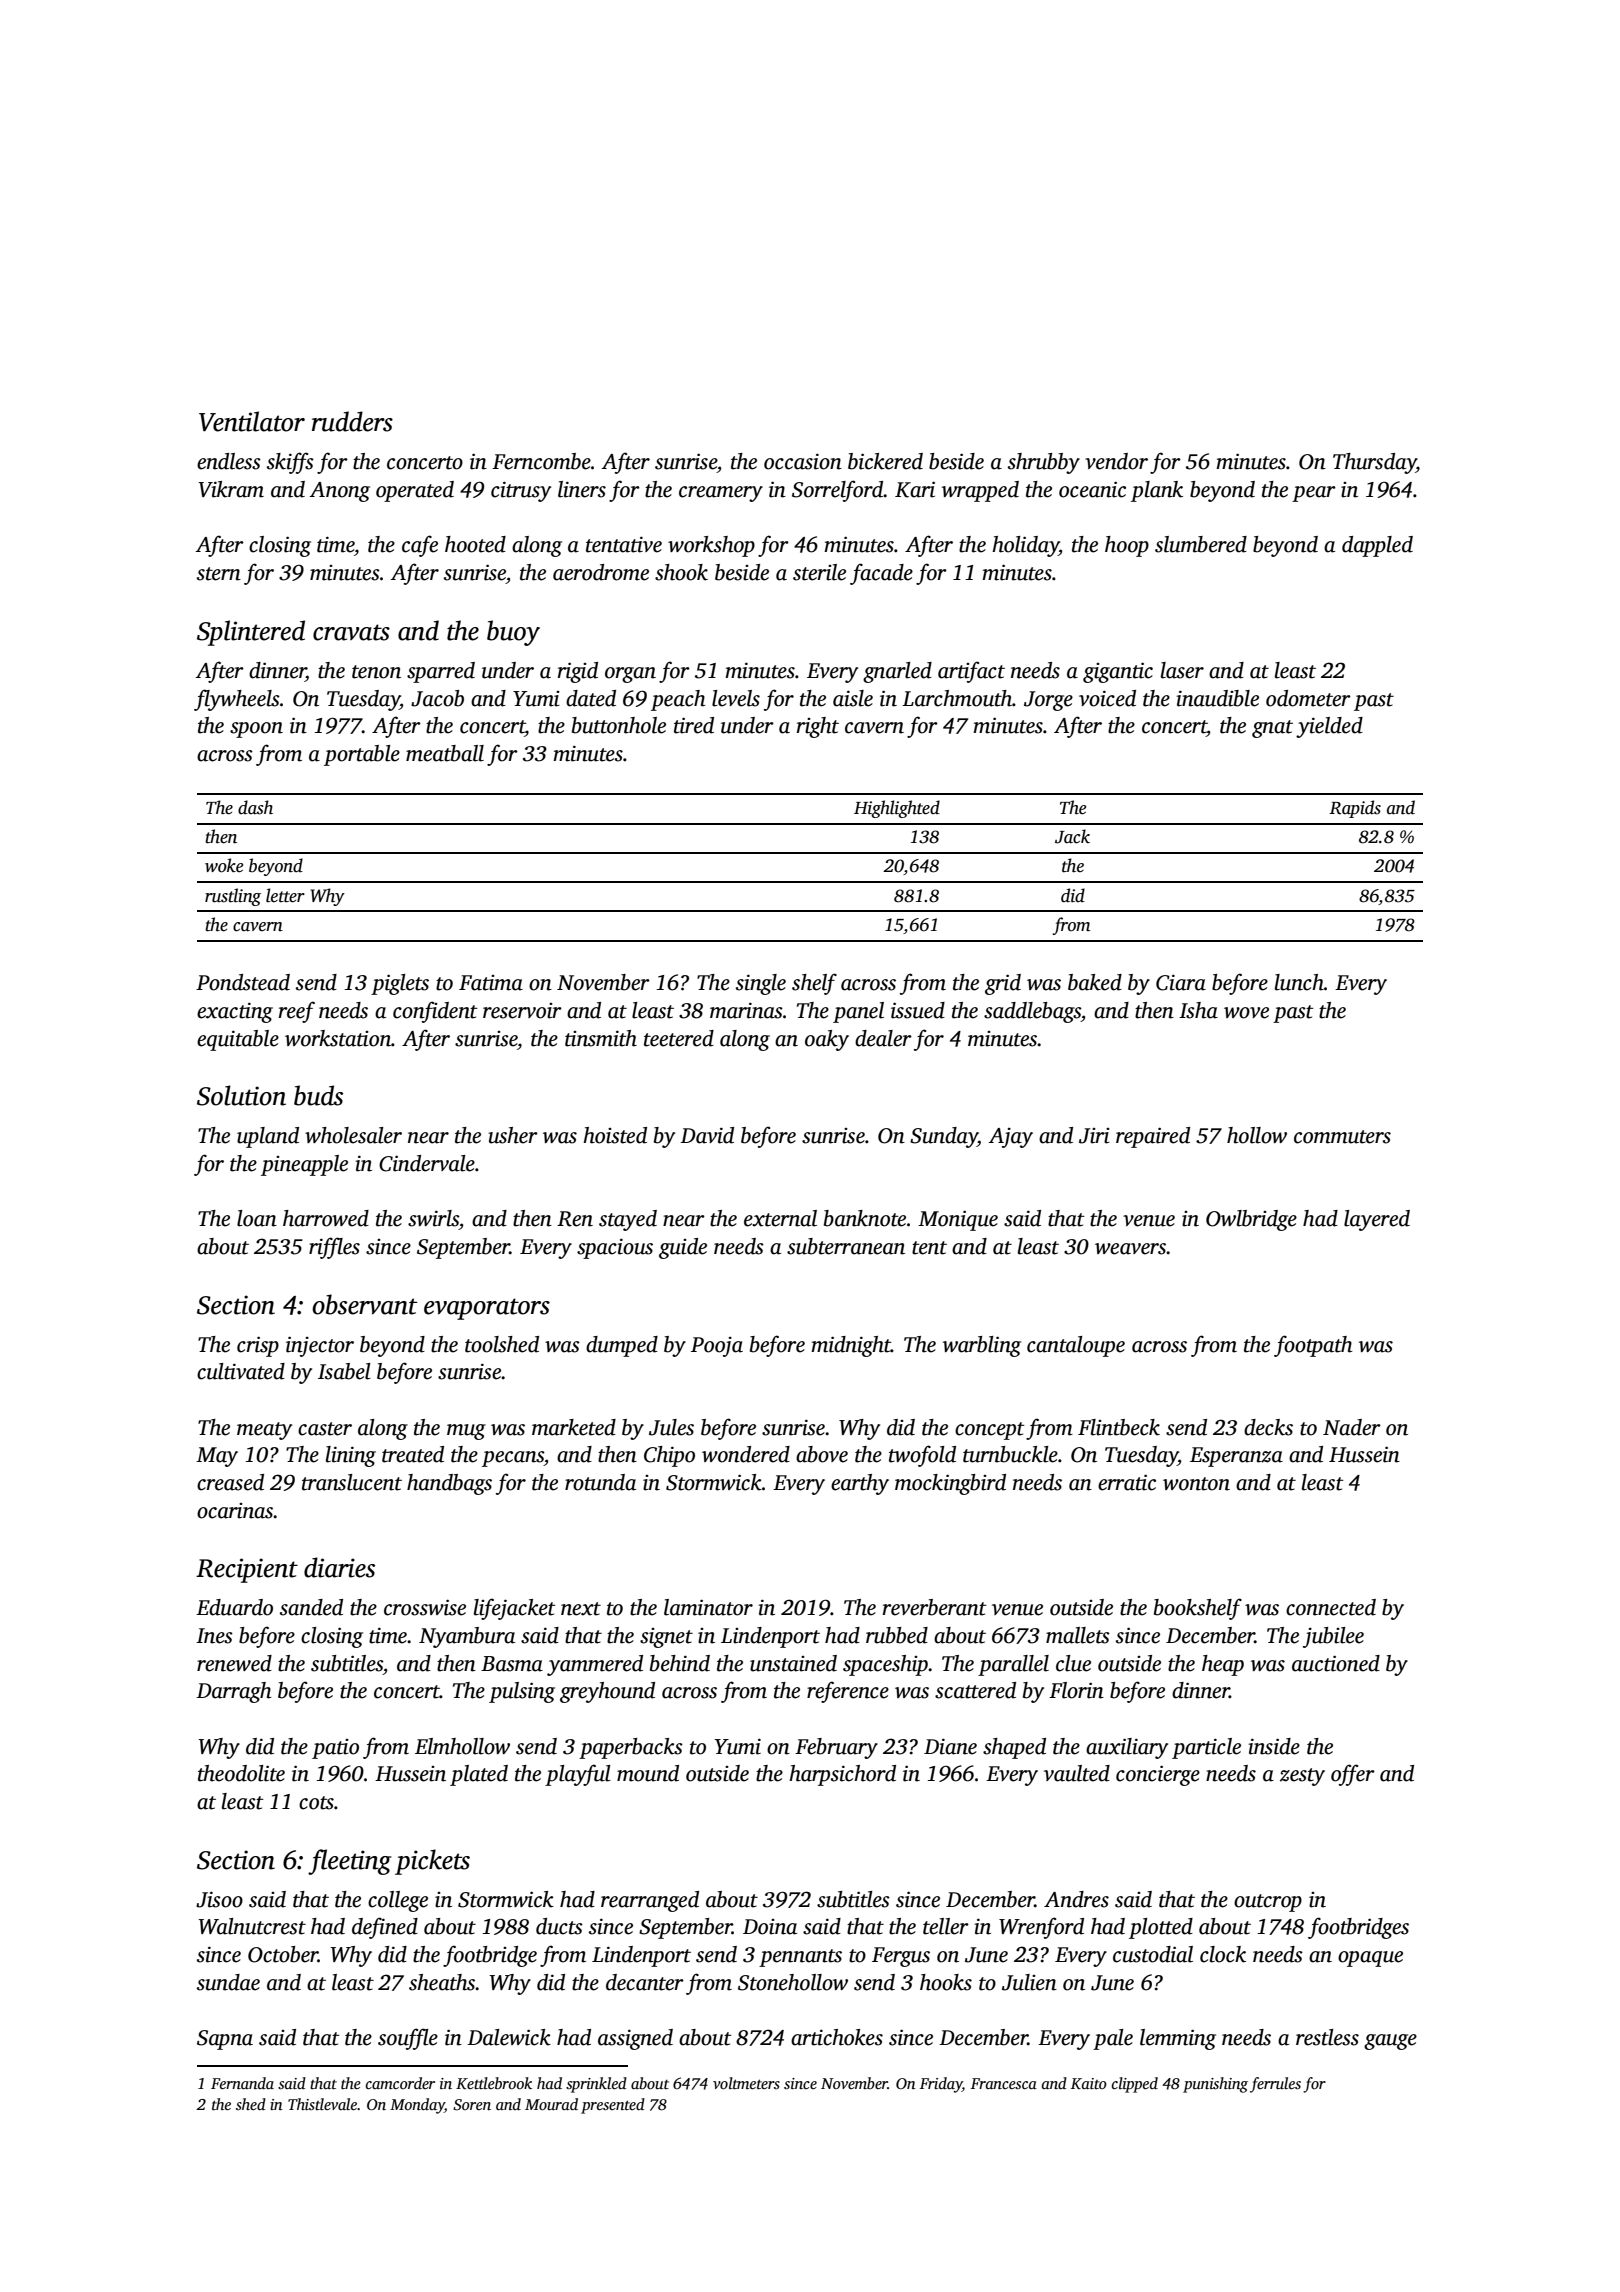 This screenshot has height=2292, width=1620. Describe the element at coordinates (803, 461) in the screenshot. I see `occasion` at that location.
